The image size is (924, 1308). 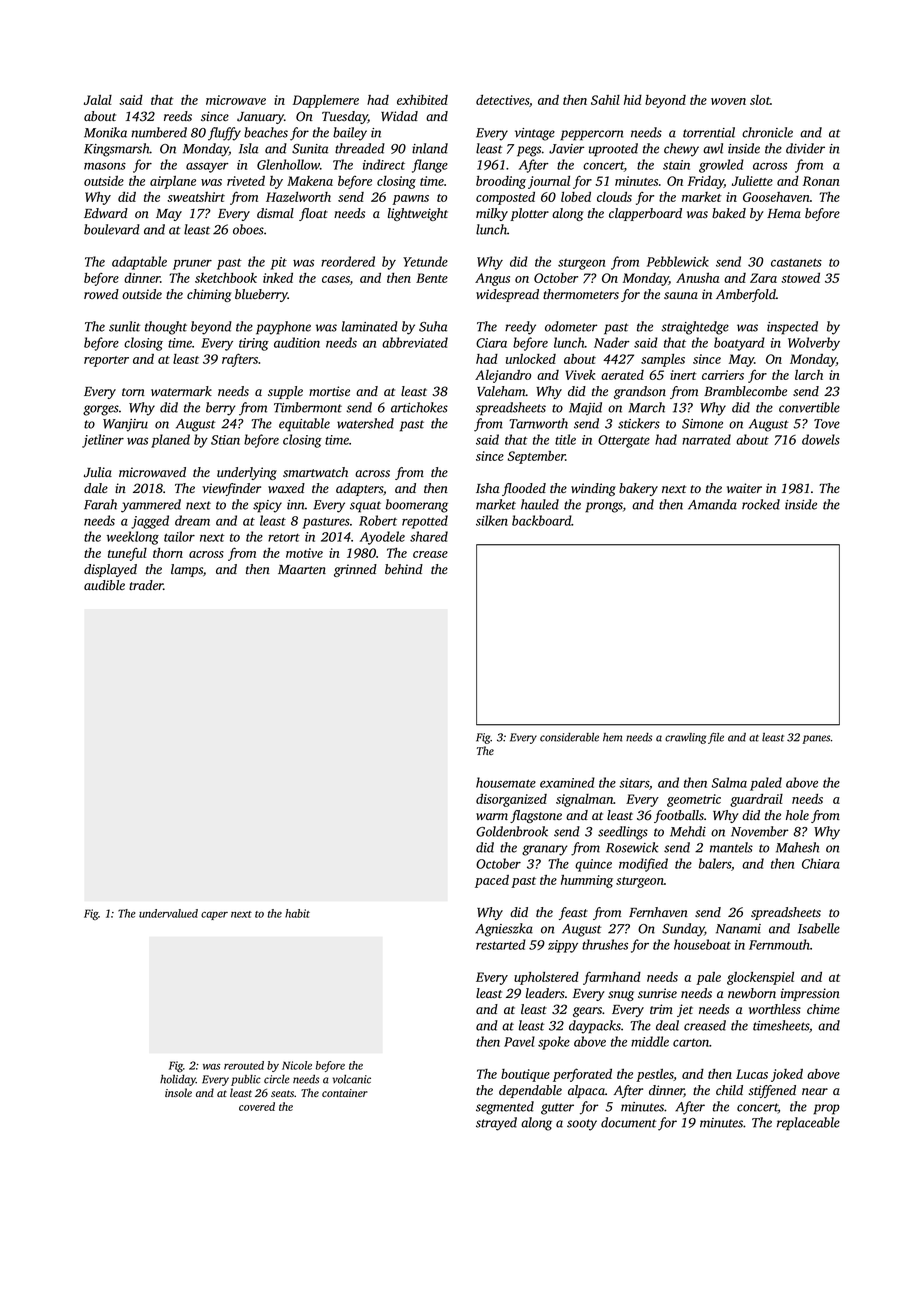 I want to click on plotter, so click(x=529, y=214).
